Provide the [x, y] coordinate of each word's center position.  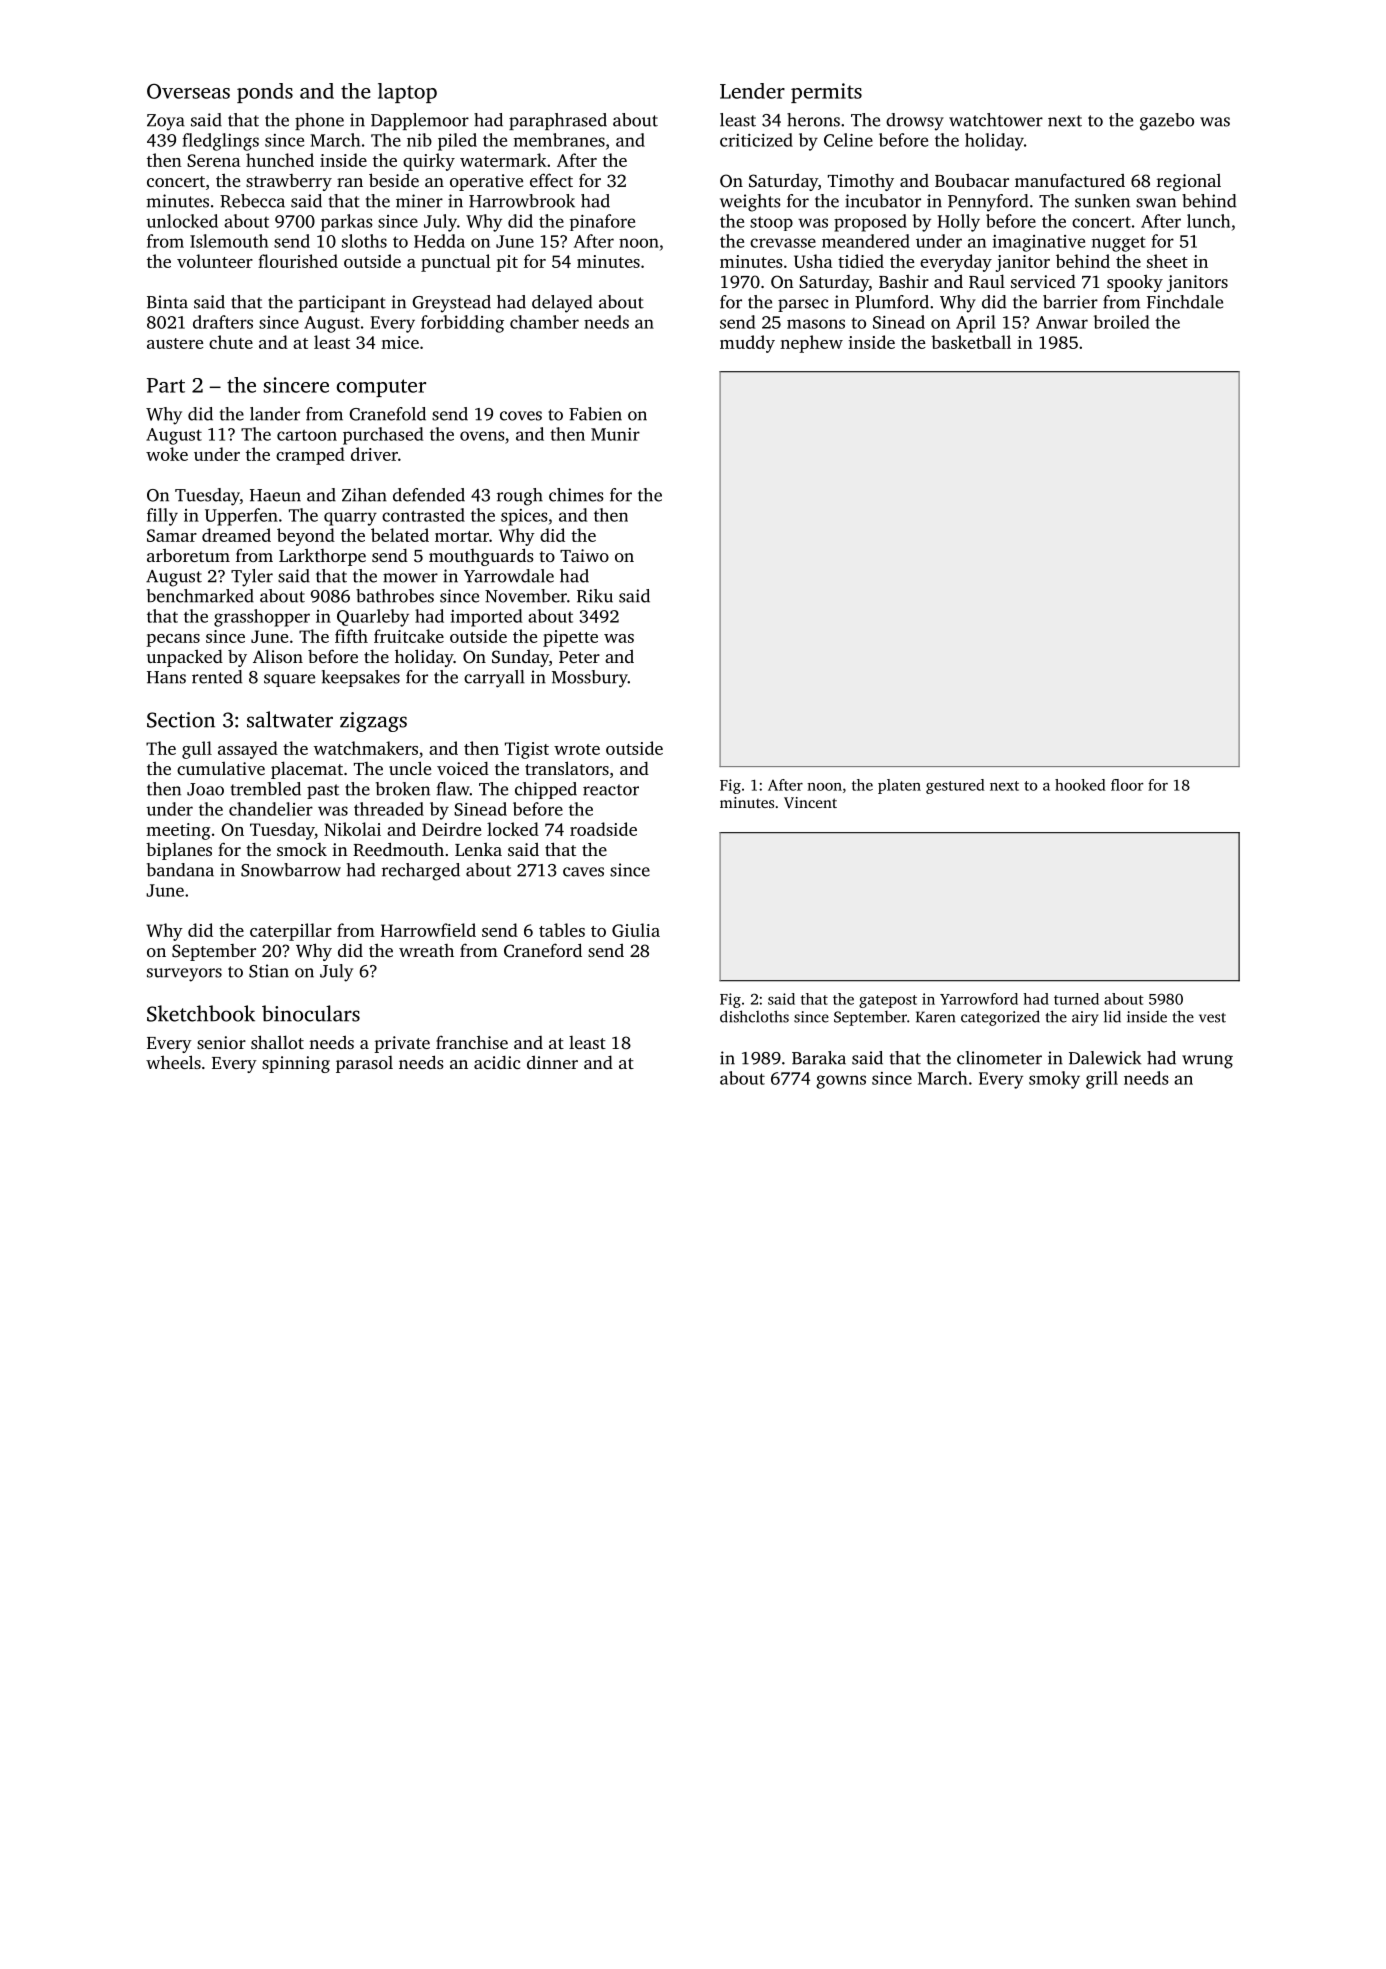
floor [1127, 785]
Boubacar [972, 180]
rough [520, 497]
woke [167, 454]
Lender [752, 91]
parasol [364, 1064]
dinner [552, 1062]
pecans [173, 640]
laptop [407, 93]
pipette [570, 638]
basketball [971, 342]
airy [1085, 1018]
